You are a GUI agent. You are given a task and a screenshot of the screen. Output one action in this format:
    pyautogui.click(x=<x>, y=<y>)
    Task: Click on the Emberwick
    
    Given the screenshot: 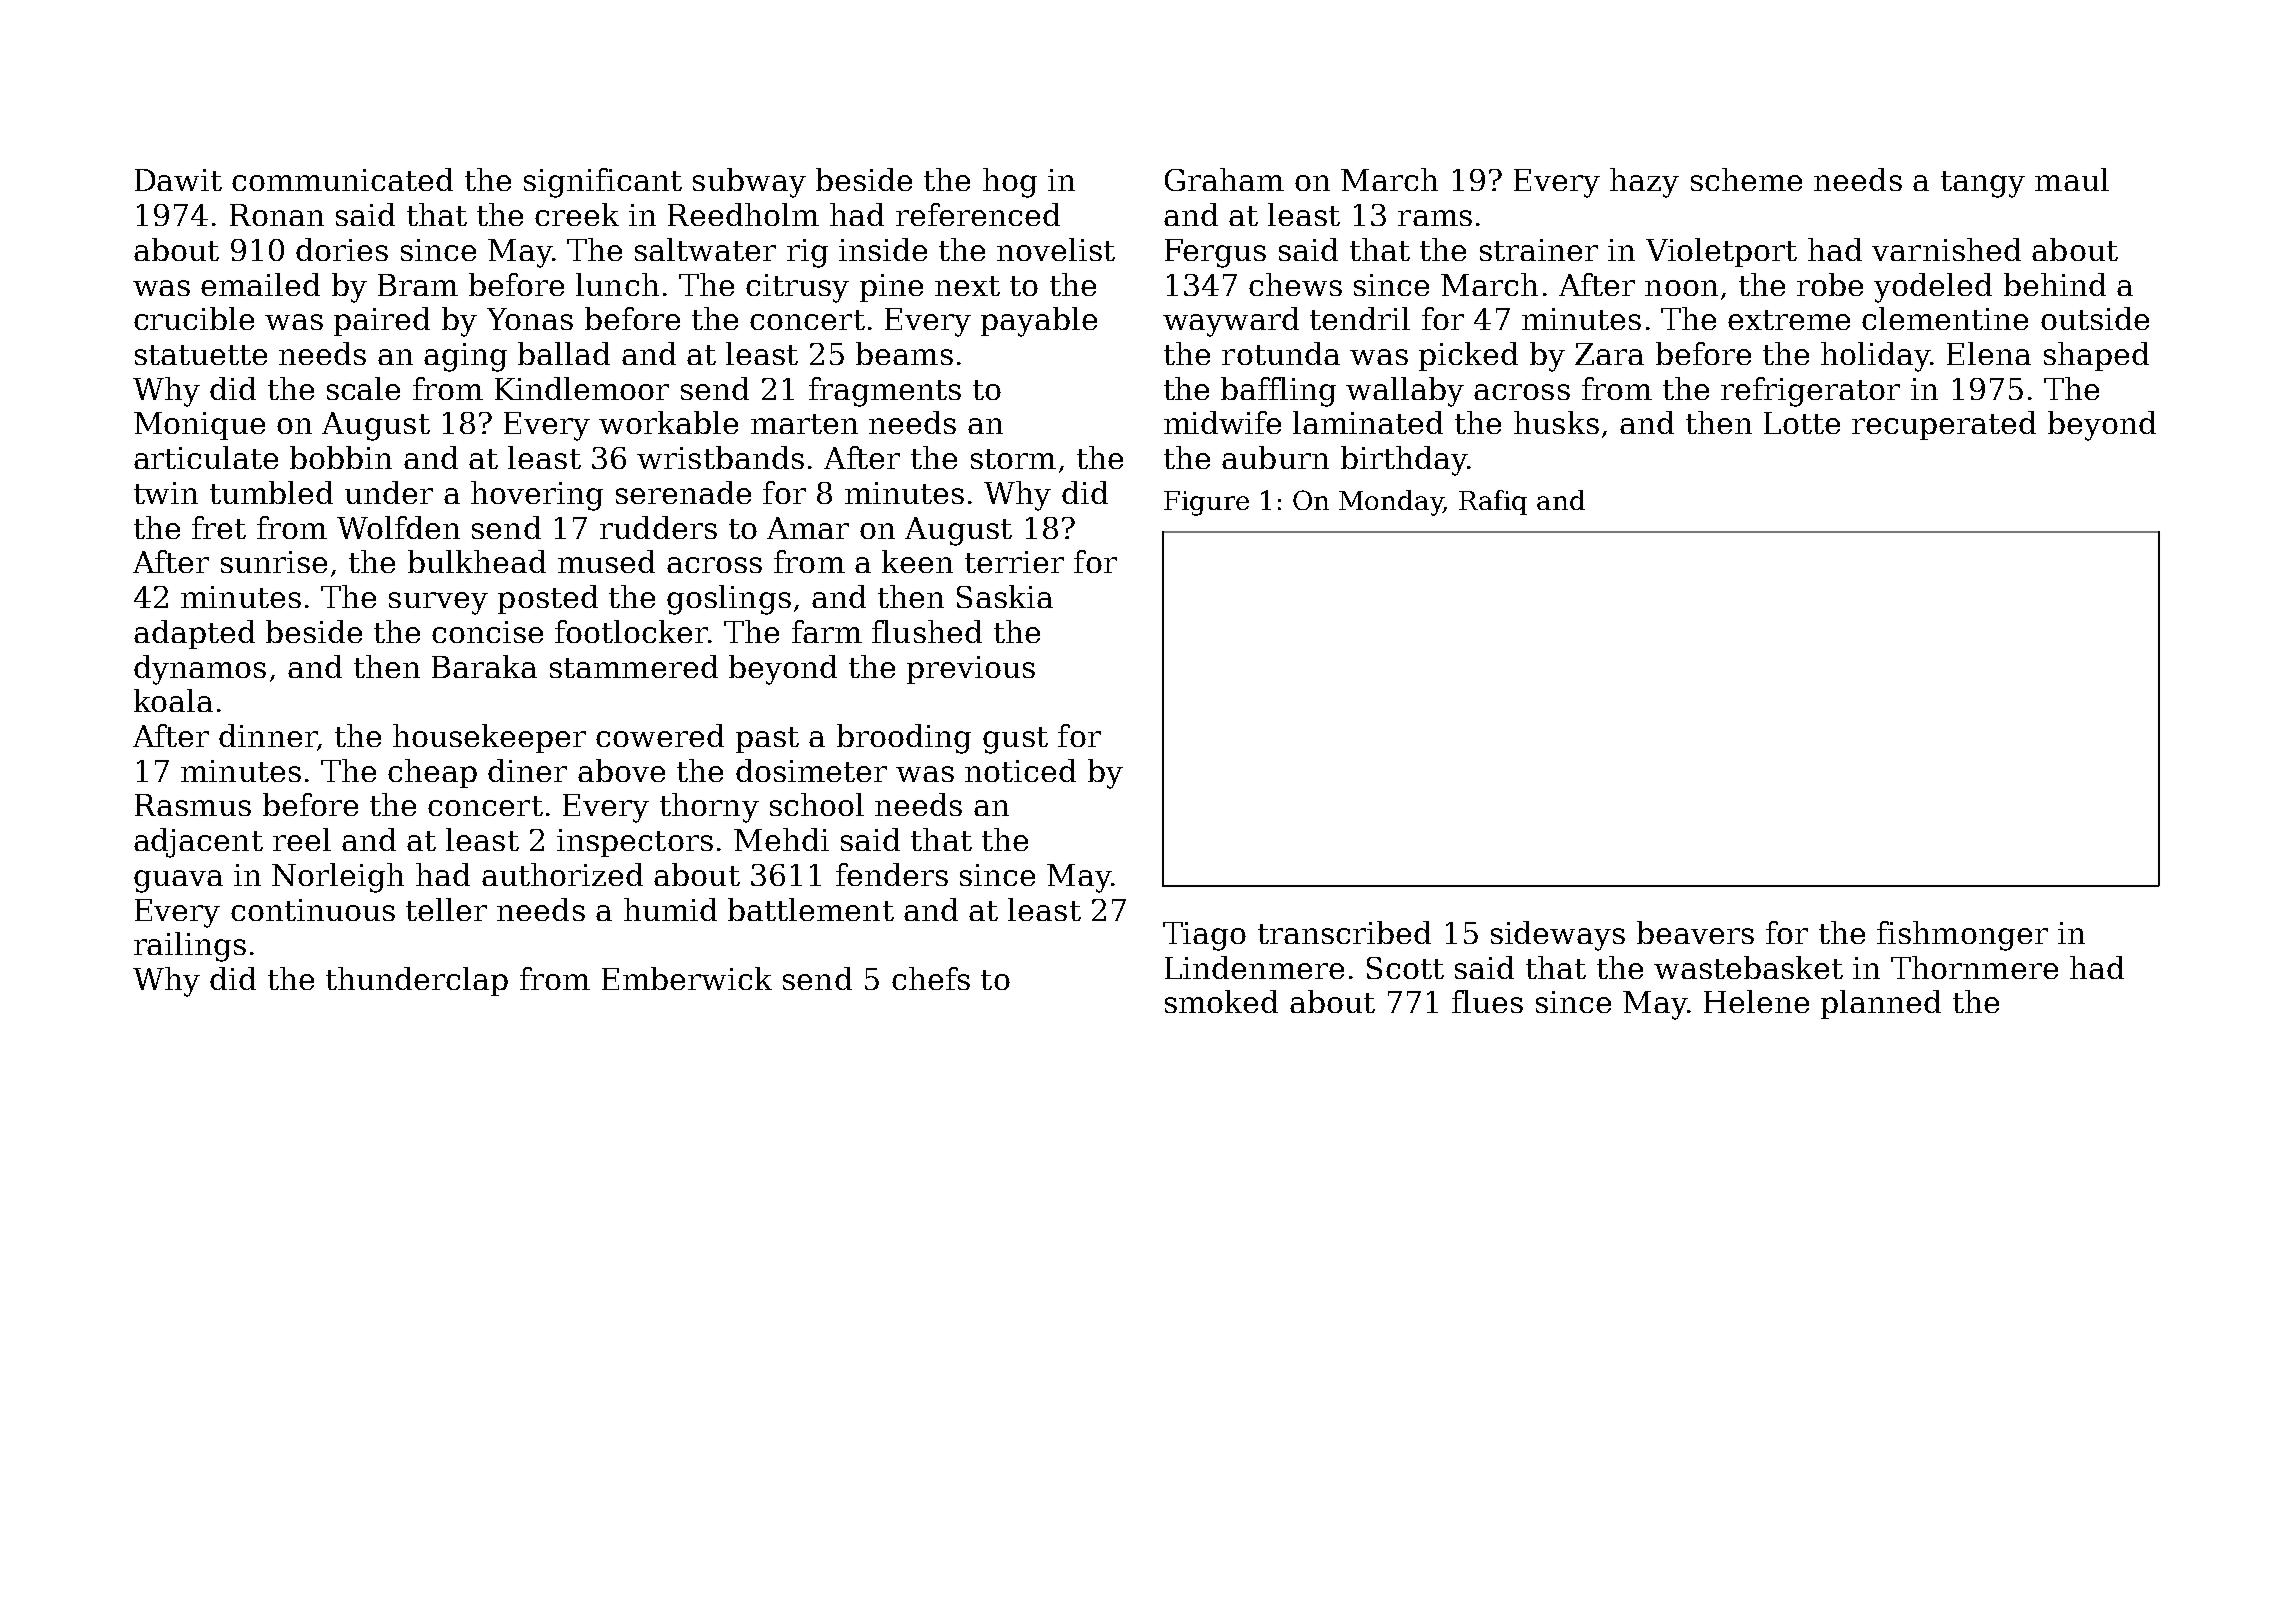 What is the action you would take?
    pyautogui.click(x=687, y=978)
